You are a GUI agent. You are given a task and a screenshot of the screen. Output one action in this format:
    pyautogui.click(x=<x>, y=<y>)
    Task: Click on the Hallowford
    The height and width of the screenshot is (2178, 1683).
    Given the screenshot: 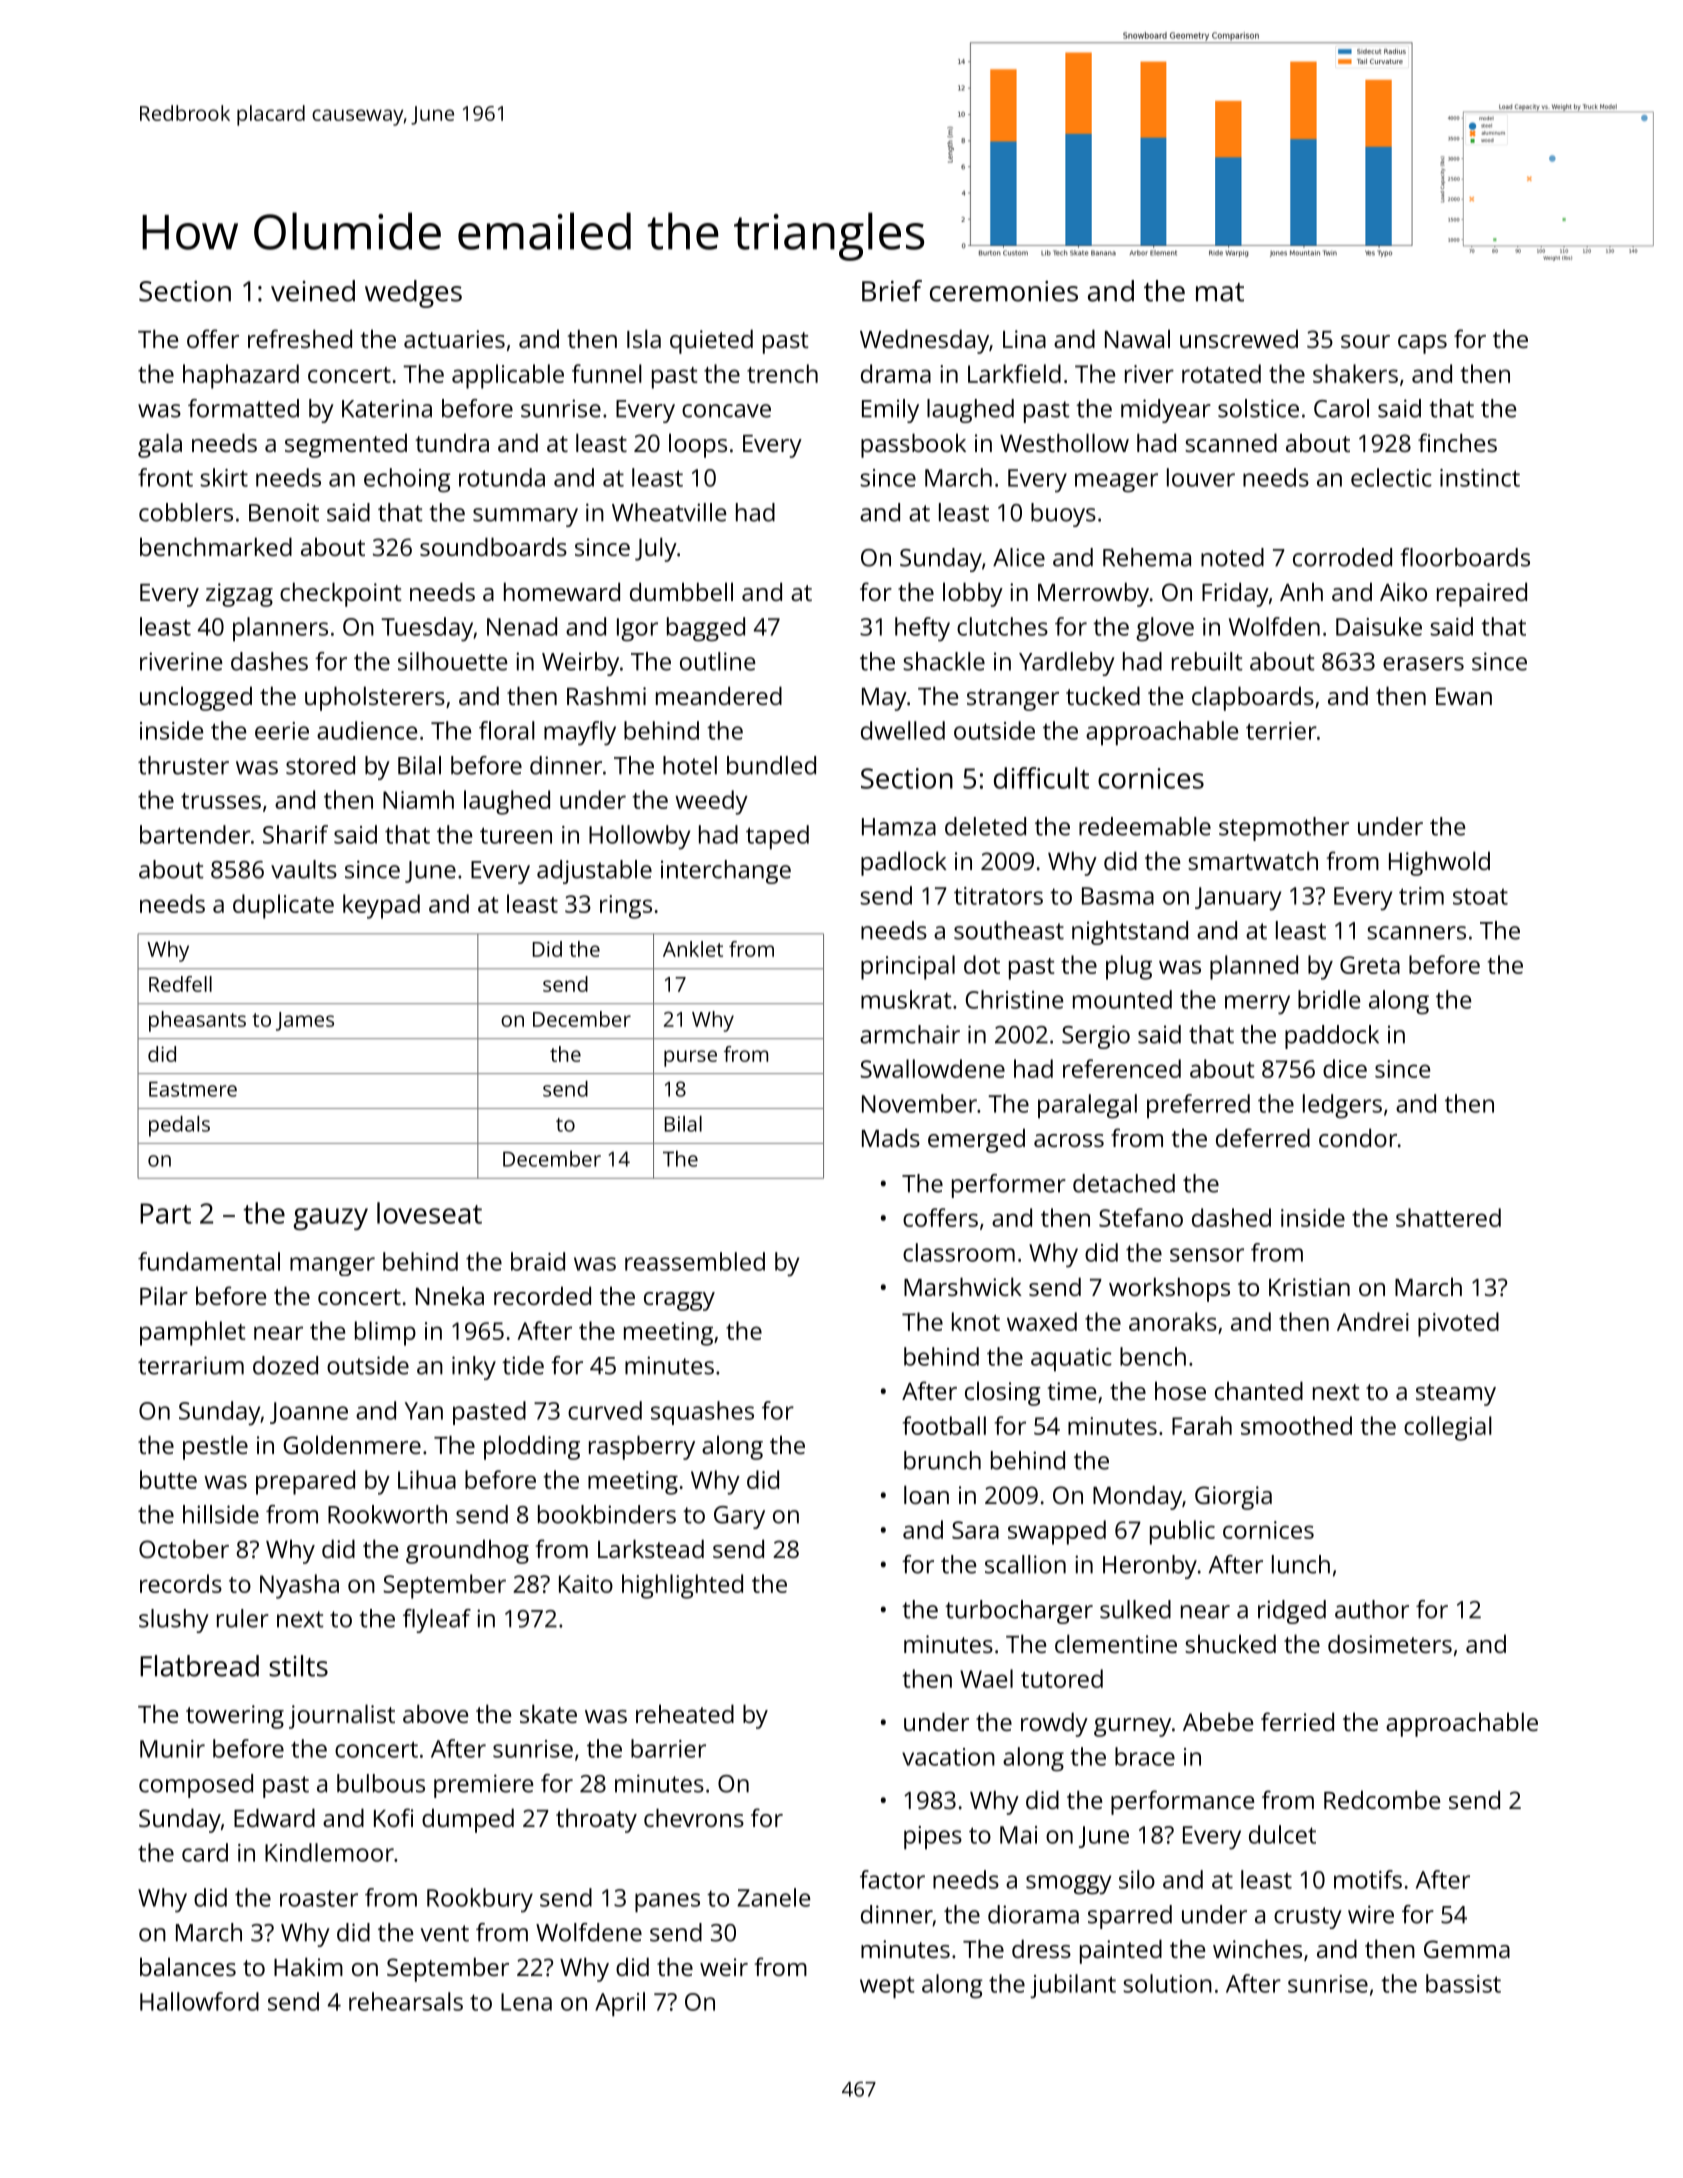 What is the action you would take?
    pyautogui.click(x=199, y=2001)
